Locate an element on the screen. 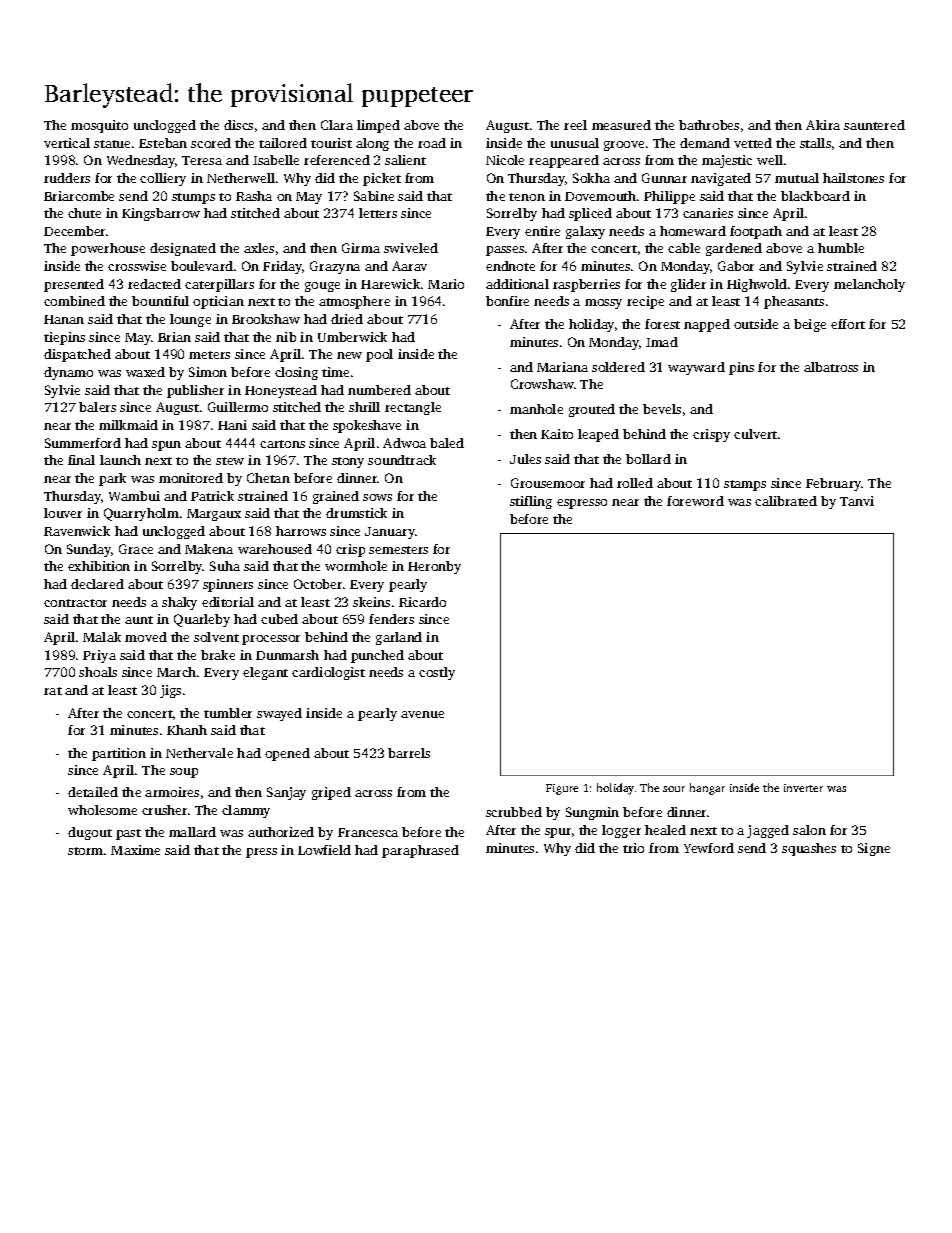  partition is located at coordinates (119, 754).
